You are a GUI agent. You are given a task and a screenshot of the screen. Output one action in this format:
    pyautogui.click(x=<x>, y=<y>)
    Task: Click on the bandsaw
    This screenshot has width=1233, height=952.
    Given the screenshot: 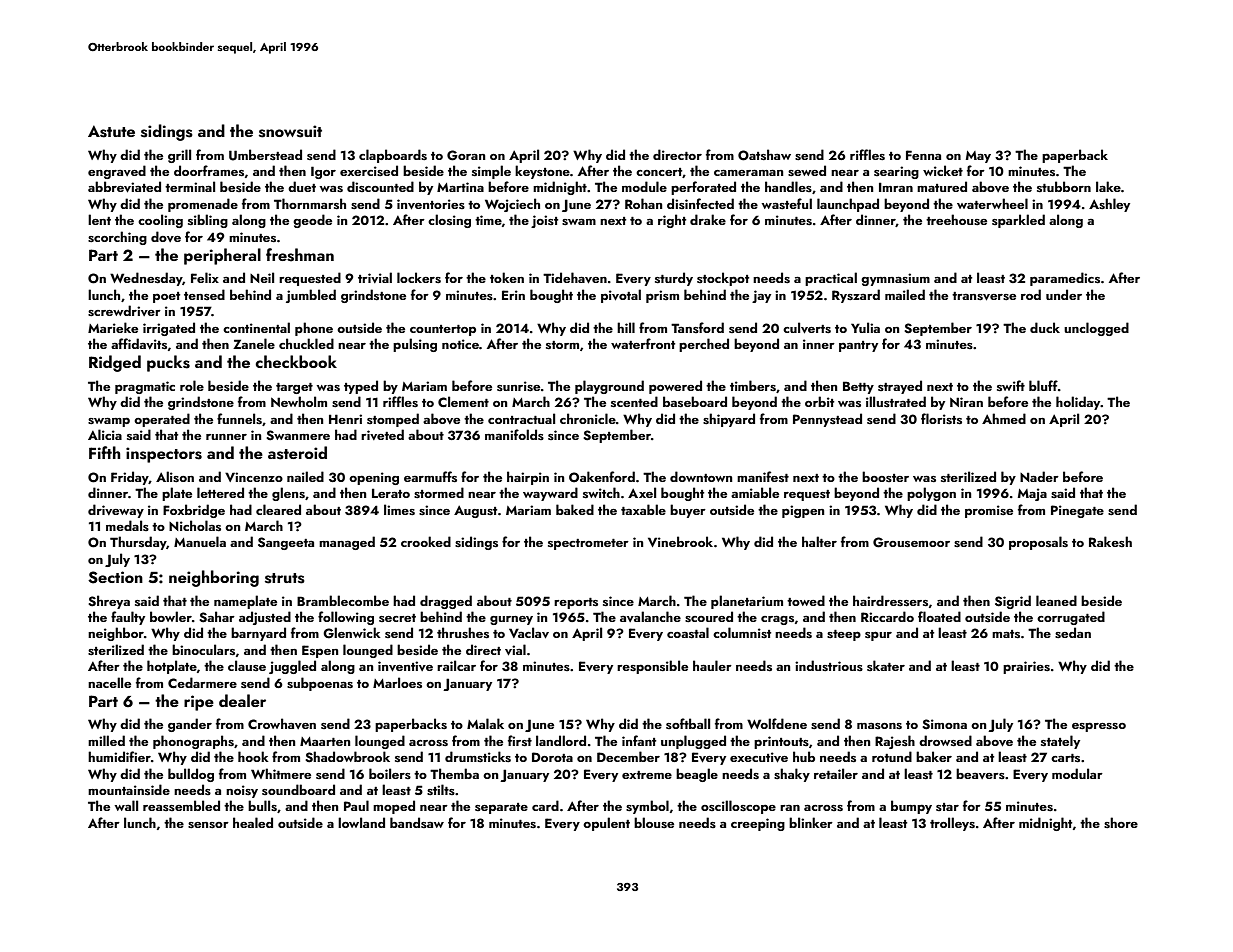 What is the action you would take?
    pyautogui.click(x=417, y=822)
